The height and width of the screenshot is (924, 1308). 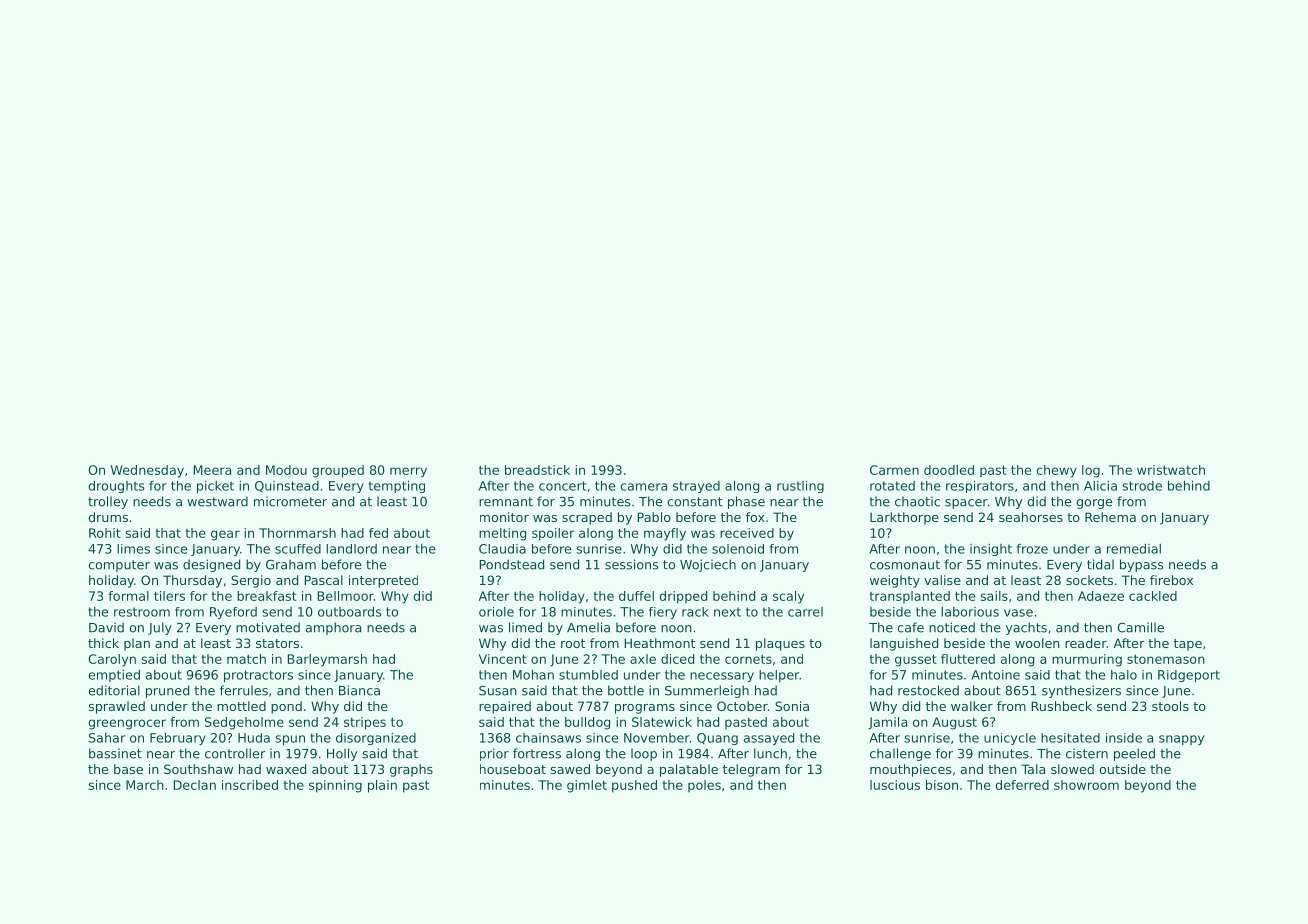 I want to click on July, so click(x=160, y=628).
